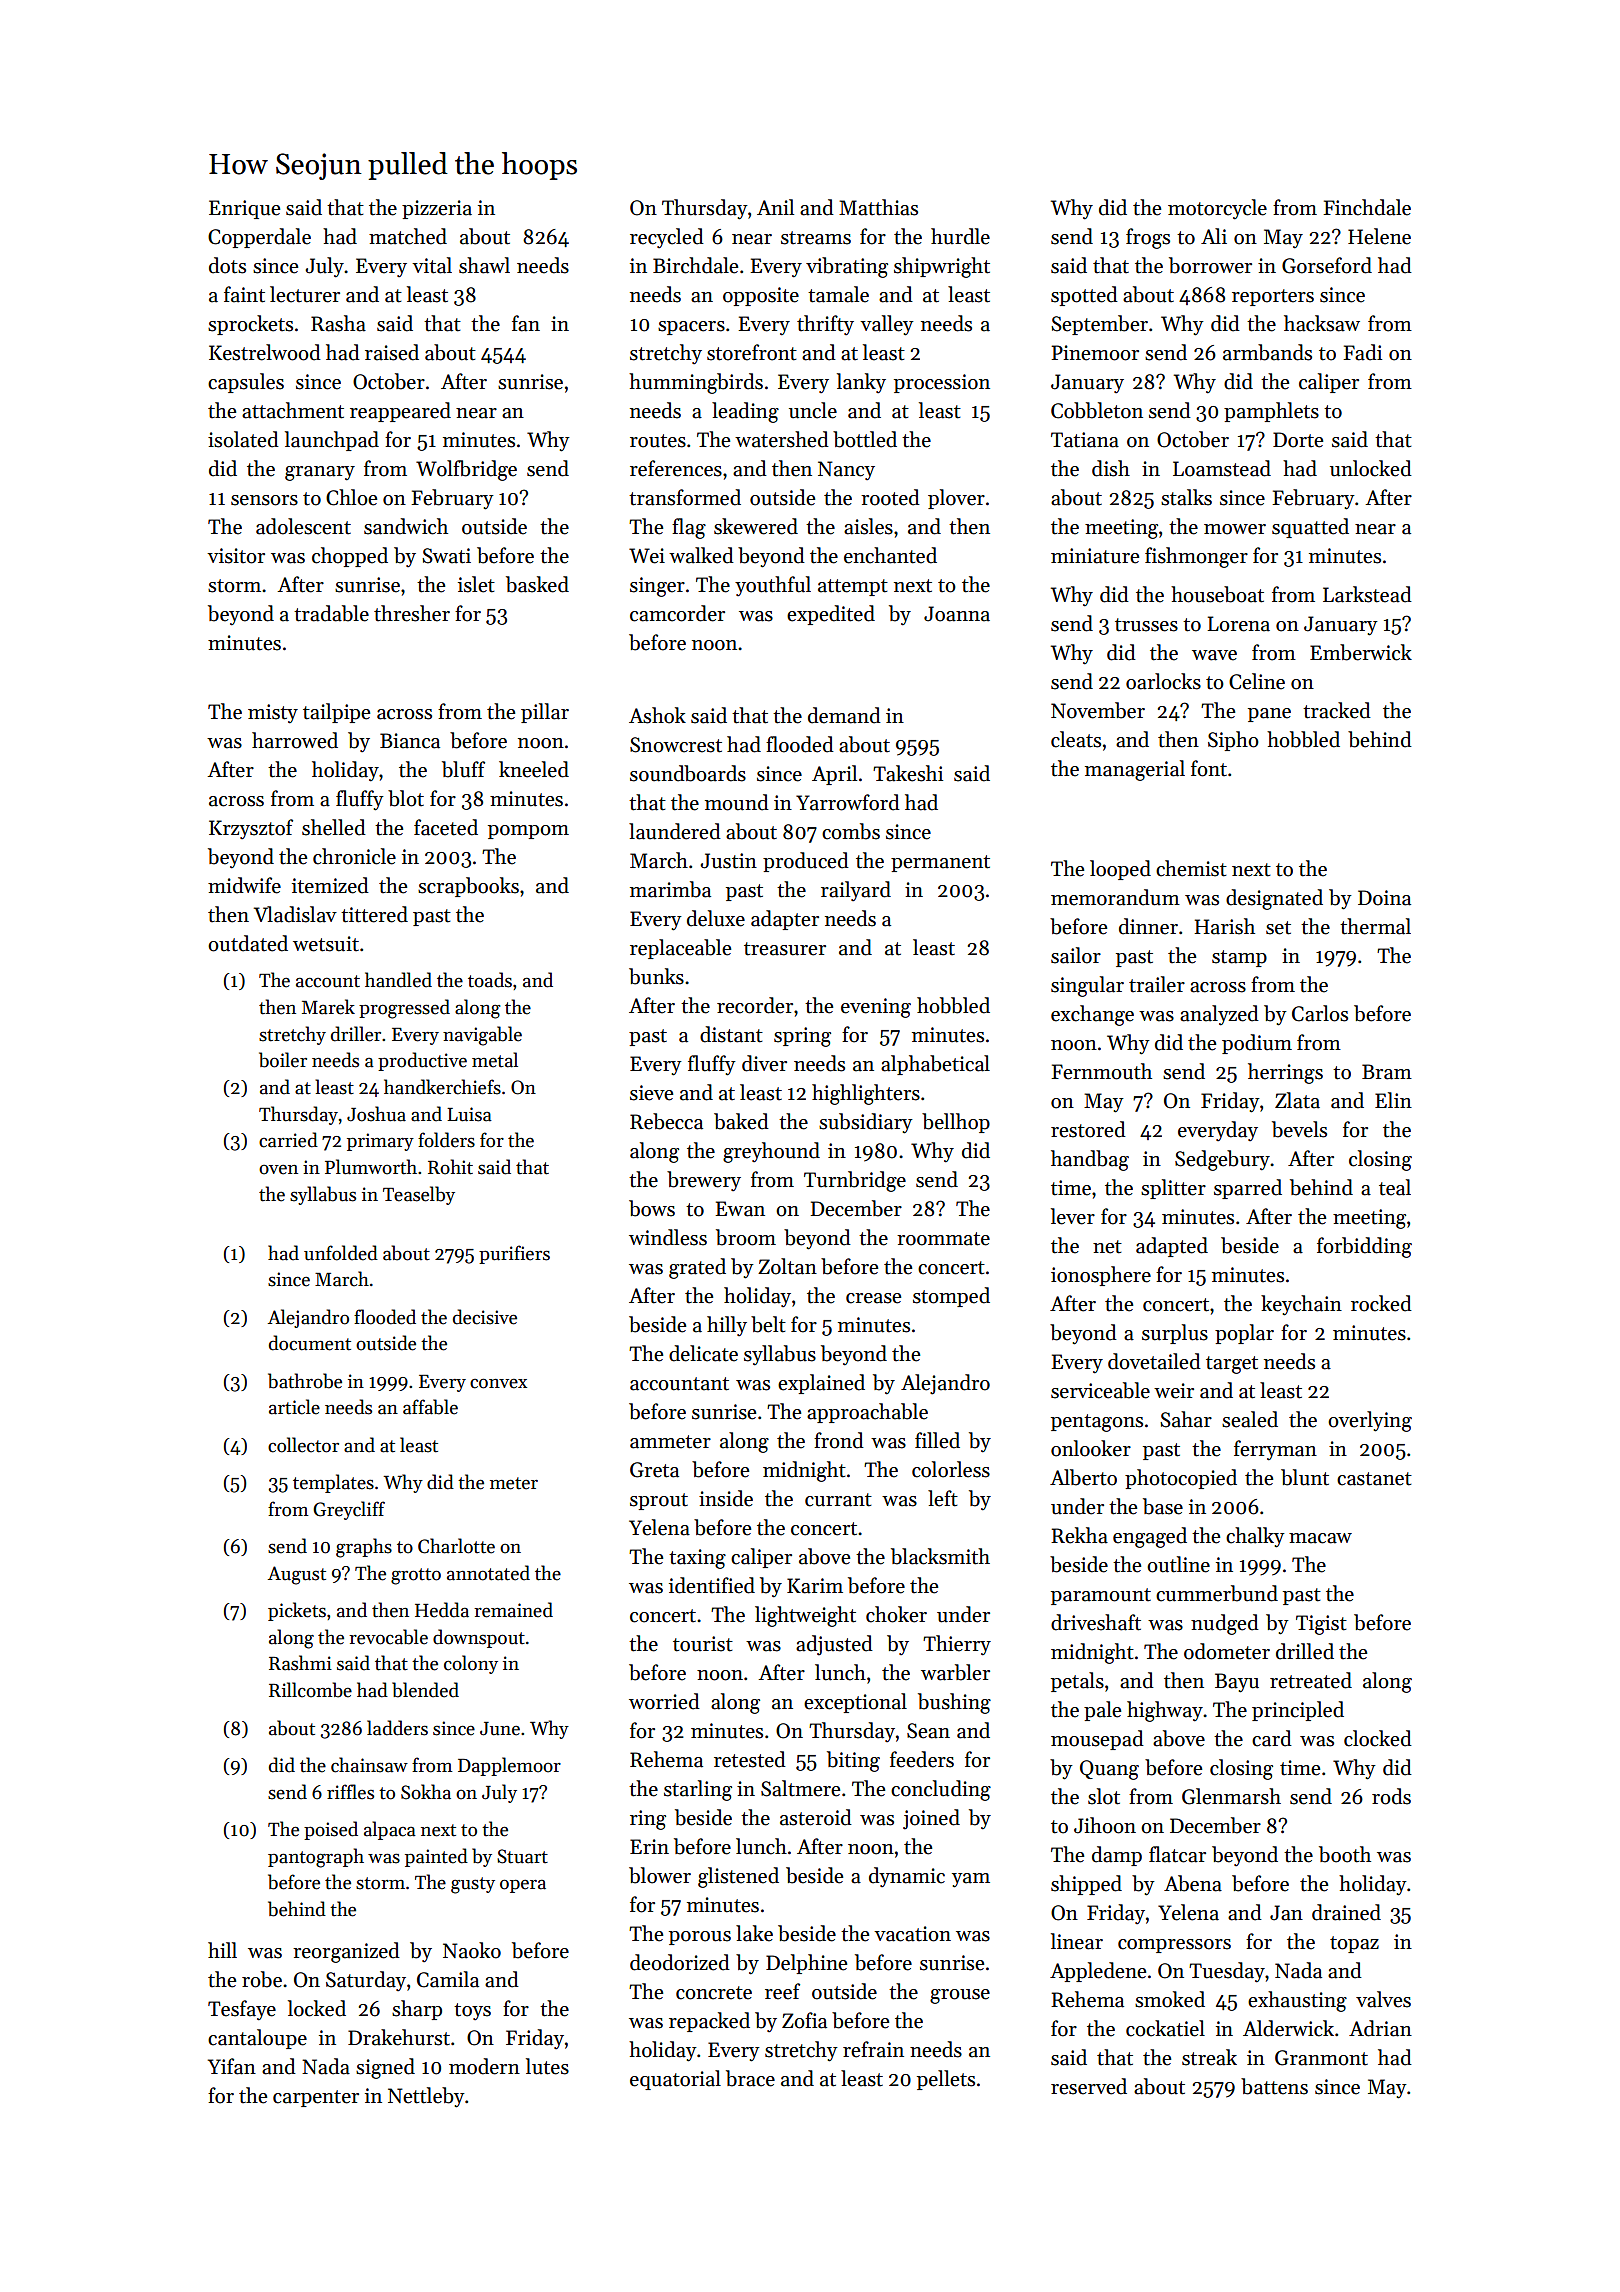  What do you see at coordinates (1320, 1538) in the image?
I see `macaw` at bounding box center [1320, 1538].
